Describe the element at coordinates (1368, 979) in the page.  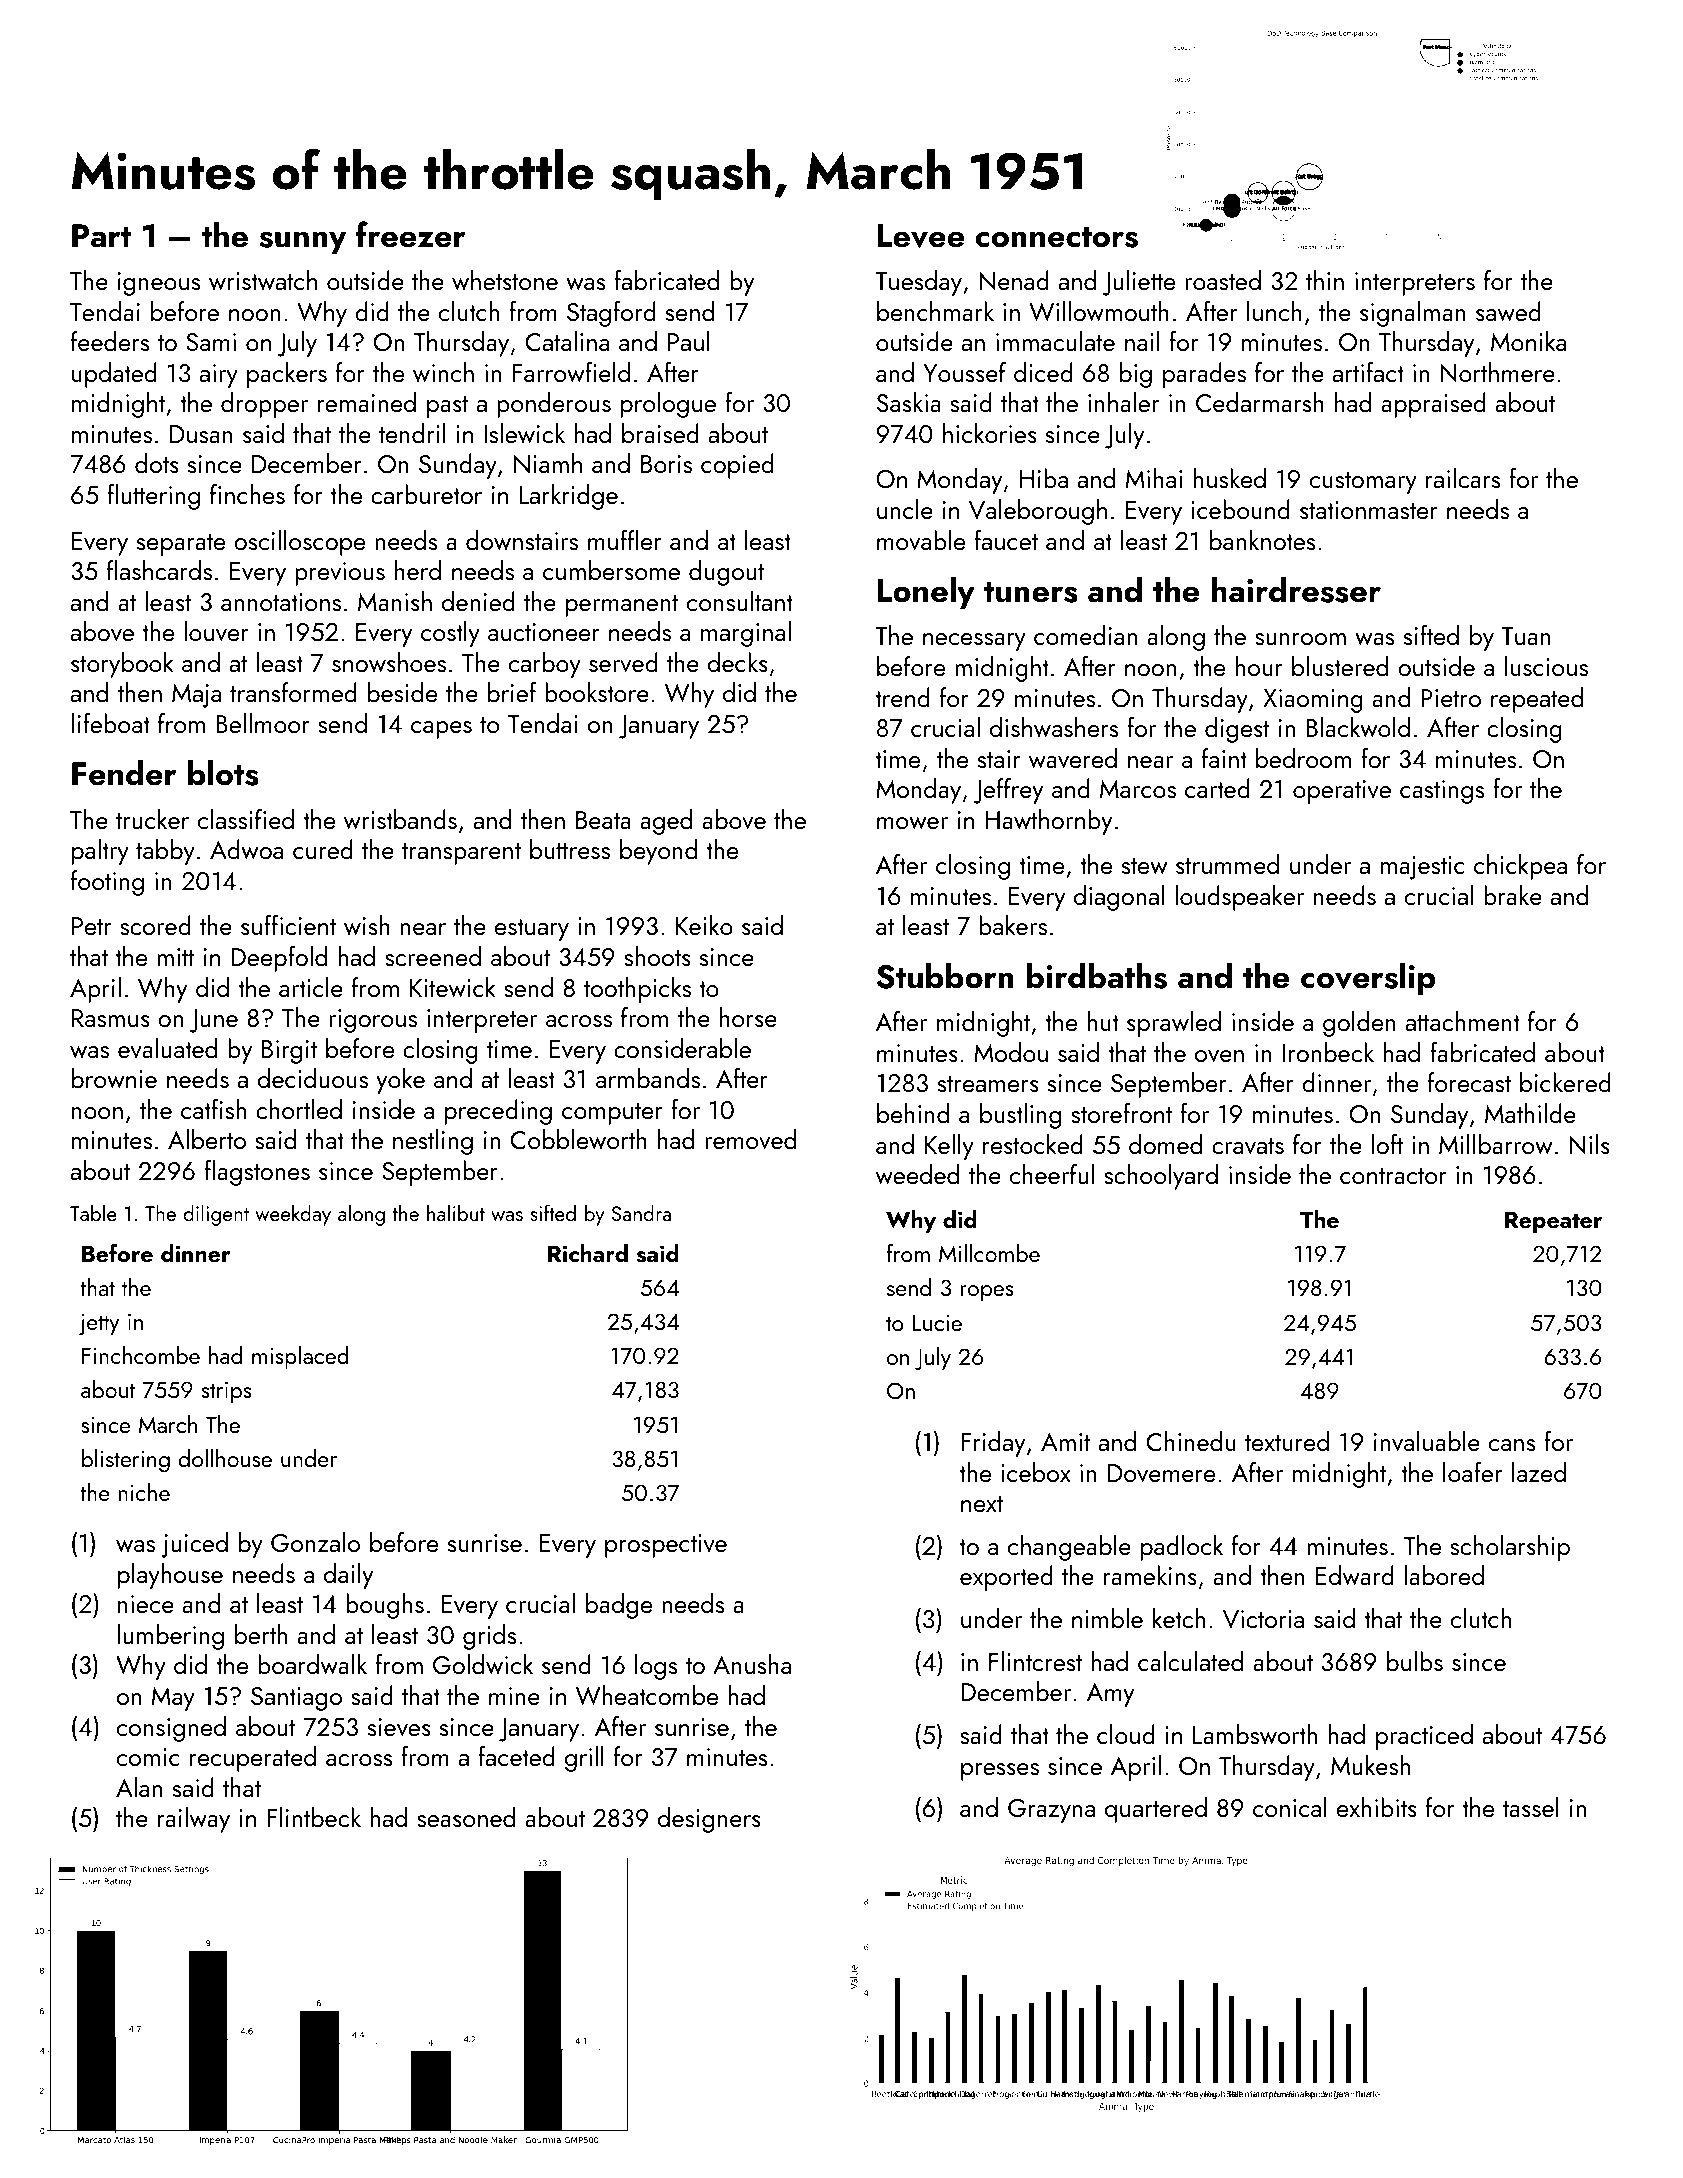
I see `coverslip` at that location.
